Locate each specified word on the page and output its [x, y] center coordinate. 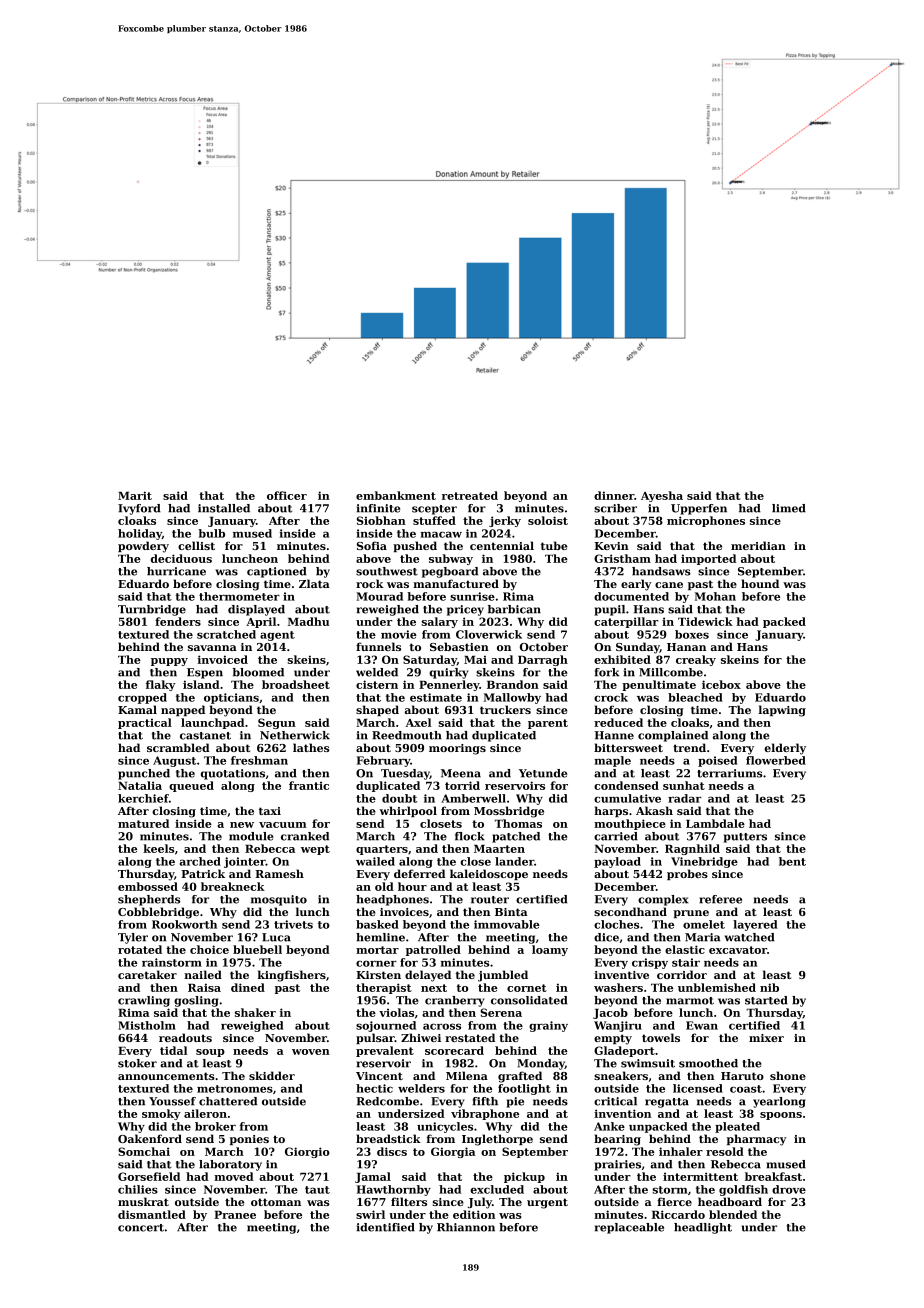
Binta [511, 912]
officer [287, 495]
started [766, 1000]
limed [789, 508]
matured [143, 823]
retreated [470, 495]
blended [733, 1214]
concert [141, 1228]
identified [386, 1227]
